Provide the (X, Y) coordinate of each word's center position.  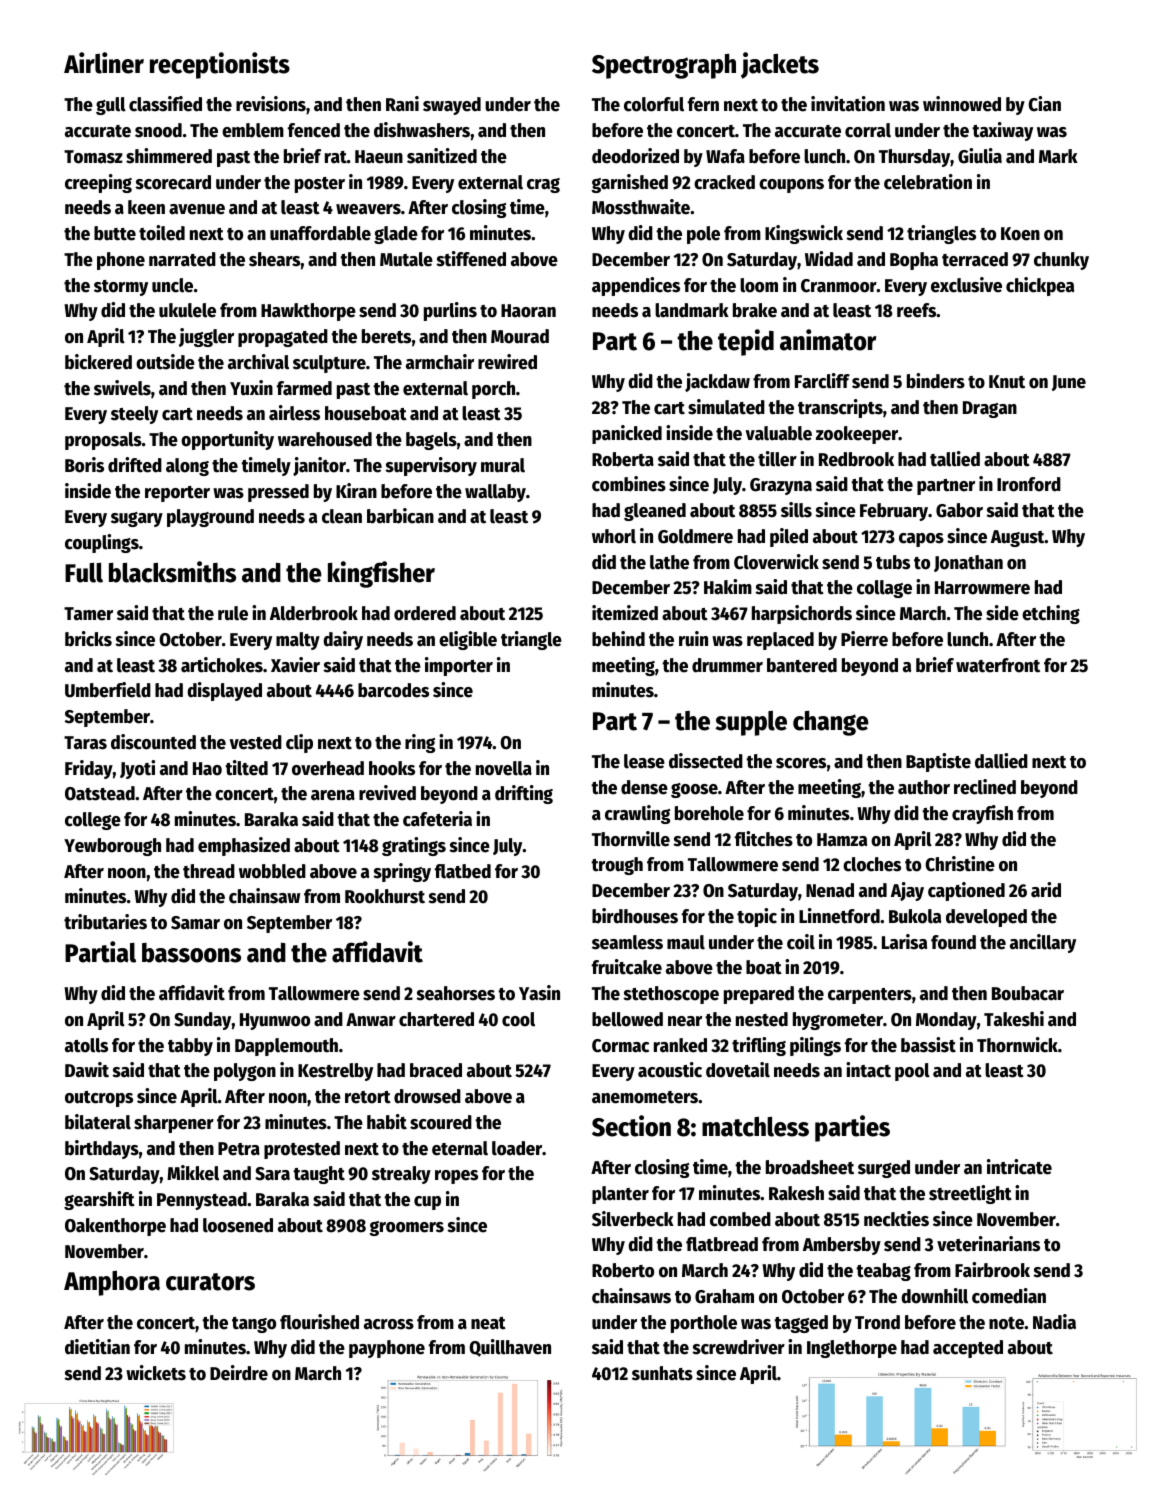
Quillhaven (510, 1348)
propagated (283, 338)
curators (210, 1282)
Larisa (904, 942)
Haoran (528, 311)
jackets (780, 65)
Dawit (87, 1070)
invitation (848, 104)
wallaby (495, 493)
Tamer (88, 614)
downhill (934, 1296)
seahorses (455, 993)
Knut (1007, 382)
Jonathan (968, 563)
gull (111, 106)
